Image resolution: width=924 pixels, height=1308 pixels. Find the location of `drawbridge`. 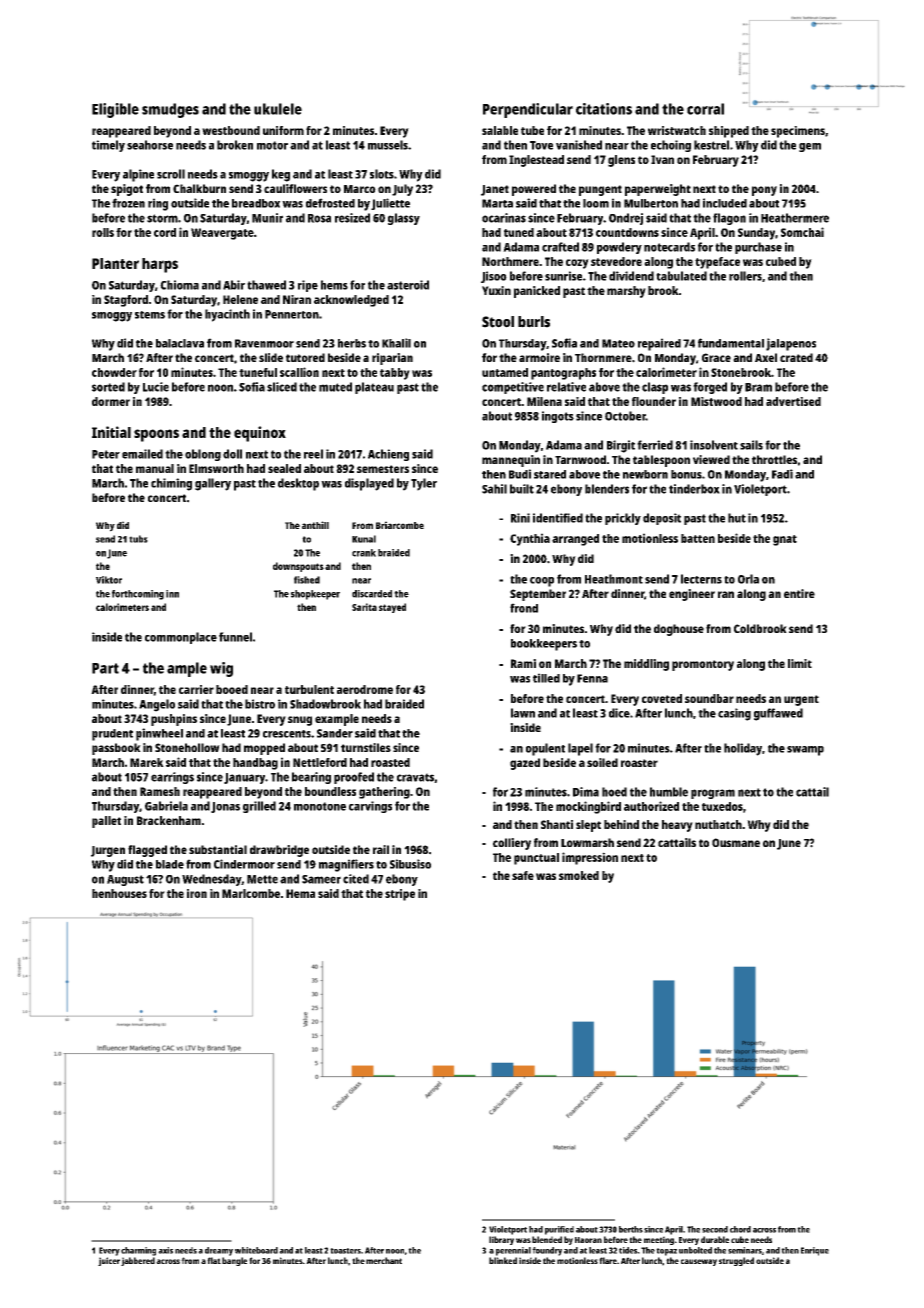

drawbridge is located at coordinates (279, 851).
